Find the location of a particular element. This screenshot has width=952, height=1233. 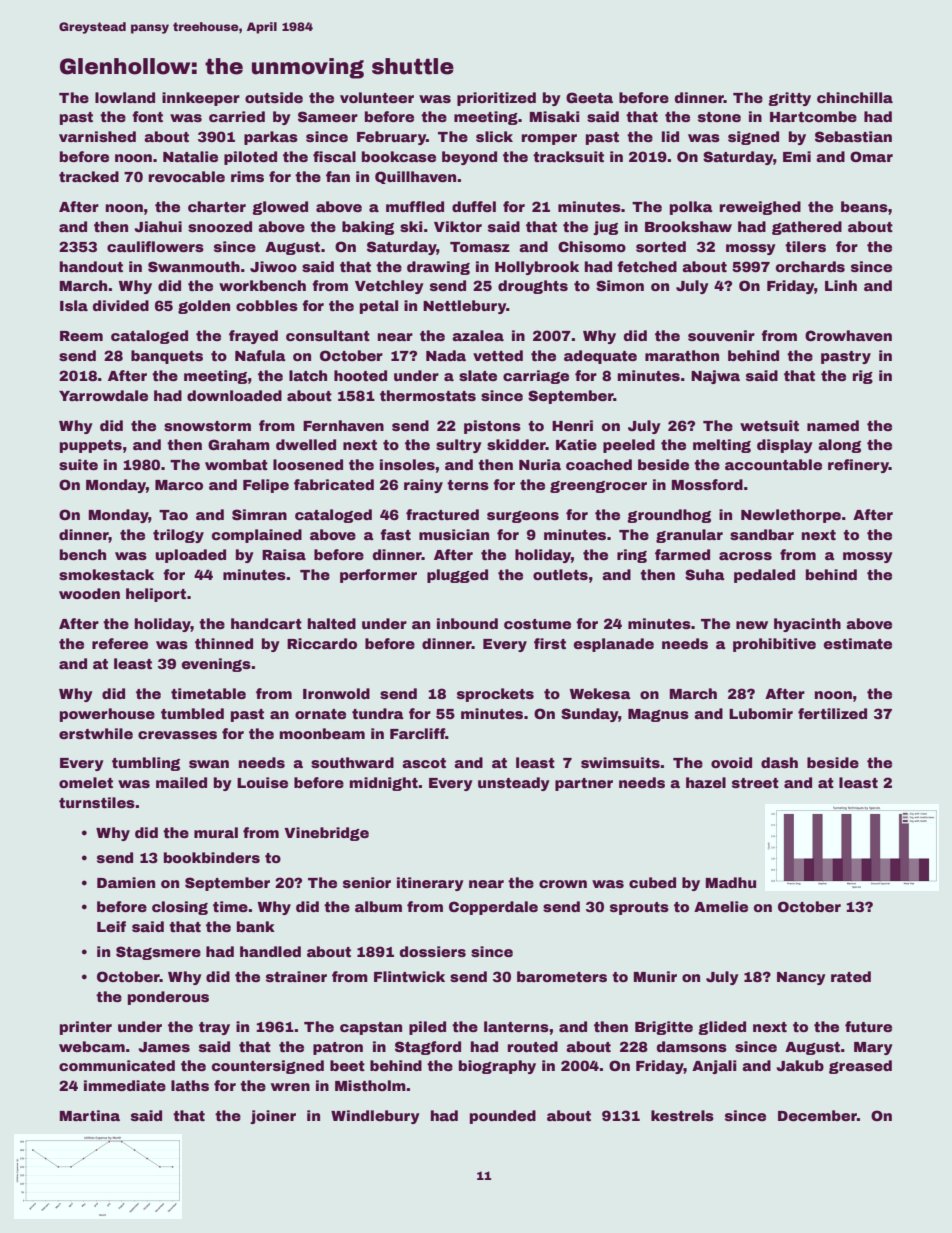

innkeeper is located at coordinates (201, 99).
